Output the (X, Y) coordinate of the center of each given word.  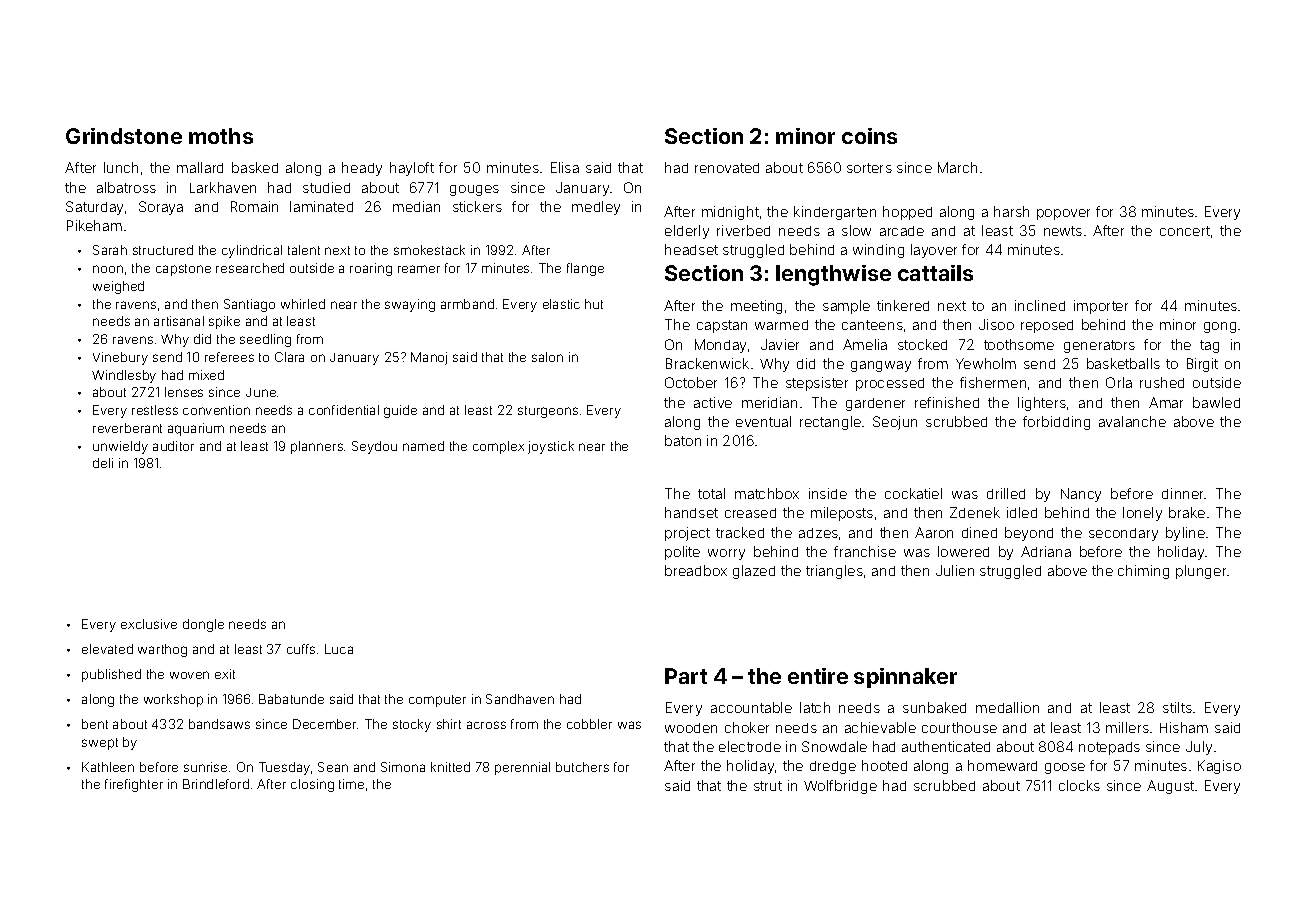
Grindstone (124, 136)
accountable (751, 707)
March (957, 167)
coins (869, 136)
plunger (1201, 572)
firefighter (134, 785)
